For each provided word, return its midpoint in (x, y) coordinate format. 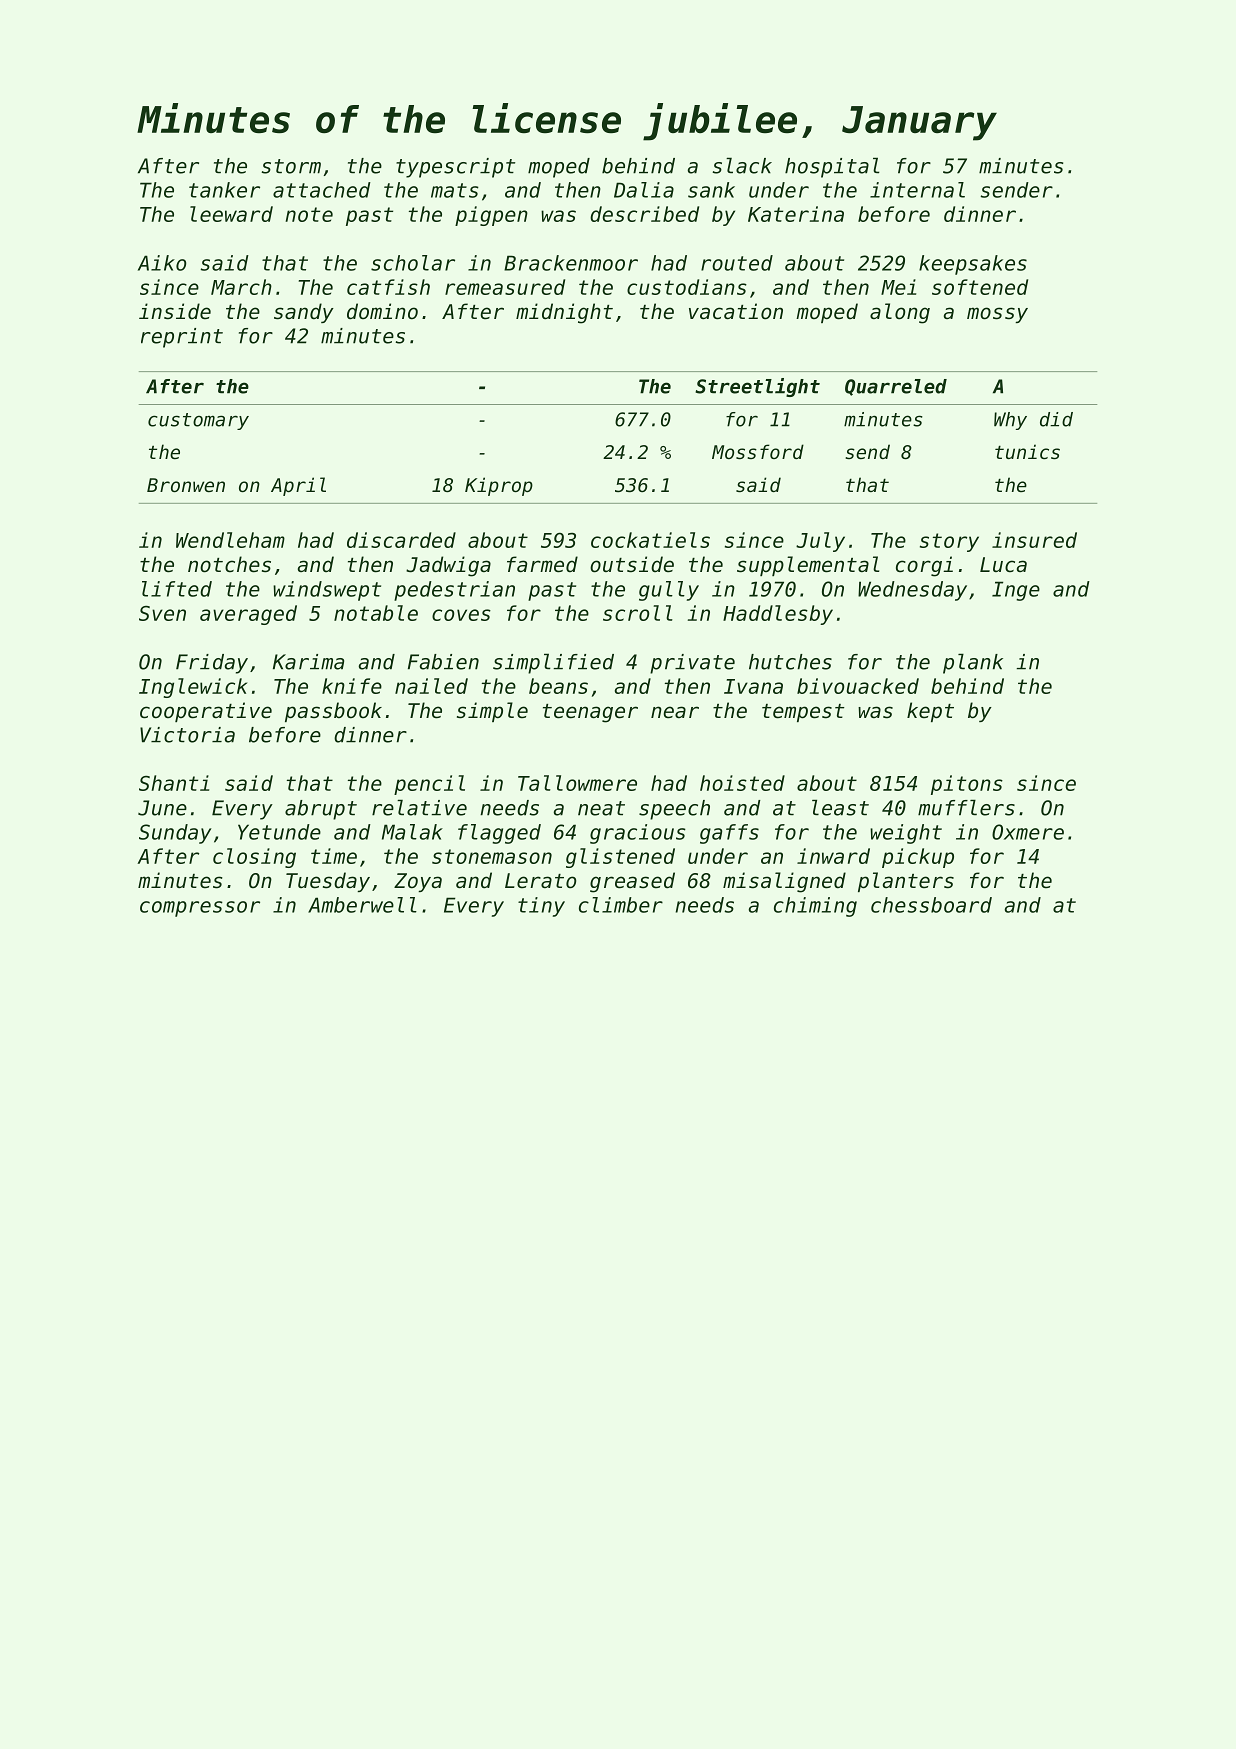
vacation (736, 311)
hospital (832, 167)
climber (621, 905)
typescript (455, 168)
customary (198, 421)
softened (980, 287)
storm (291, 166)
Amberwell (362, 905)
